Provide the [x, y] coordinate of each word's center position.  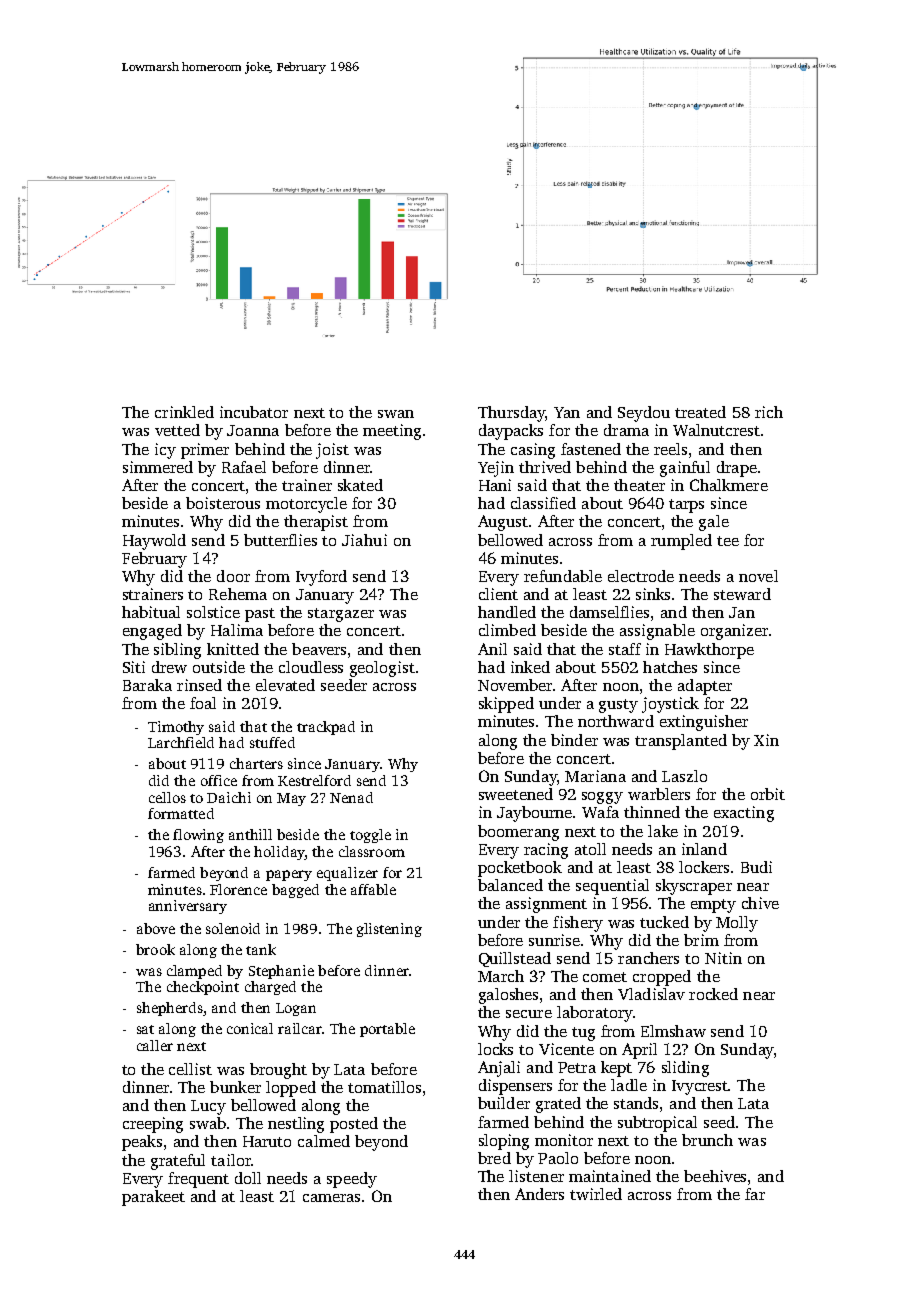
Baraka [147, 685]
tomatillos [384, 1087]
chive [760, 903]
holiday [279, 853]
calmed [324, 1141]
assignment [546, 905]
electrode [641, 576]
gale [714, 523]
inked [530, 667]
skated [360, 485]
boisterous [223, 503]
